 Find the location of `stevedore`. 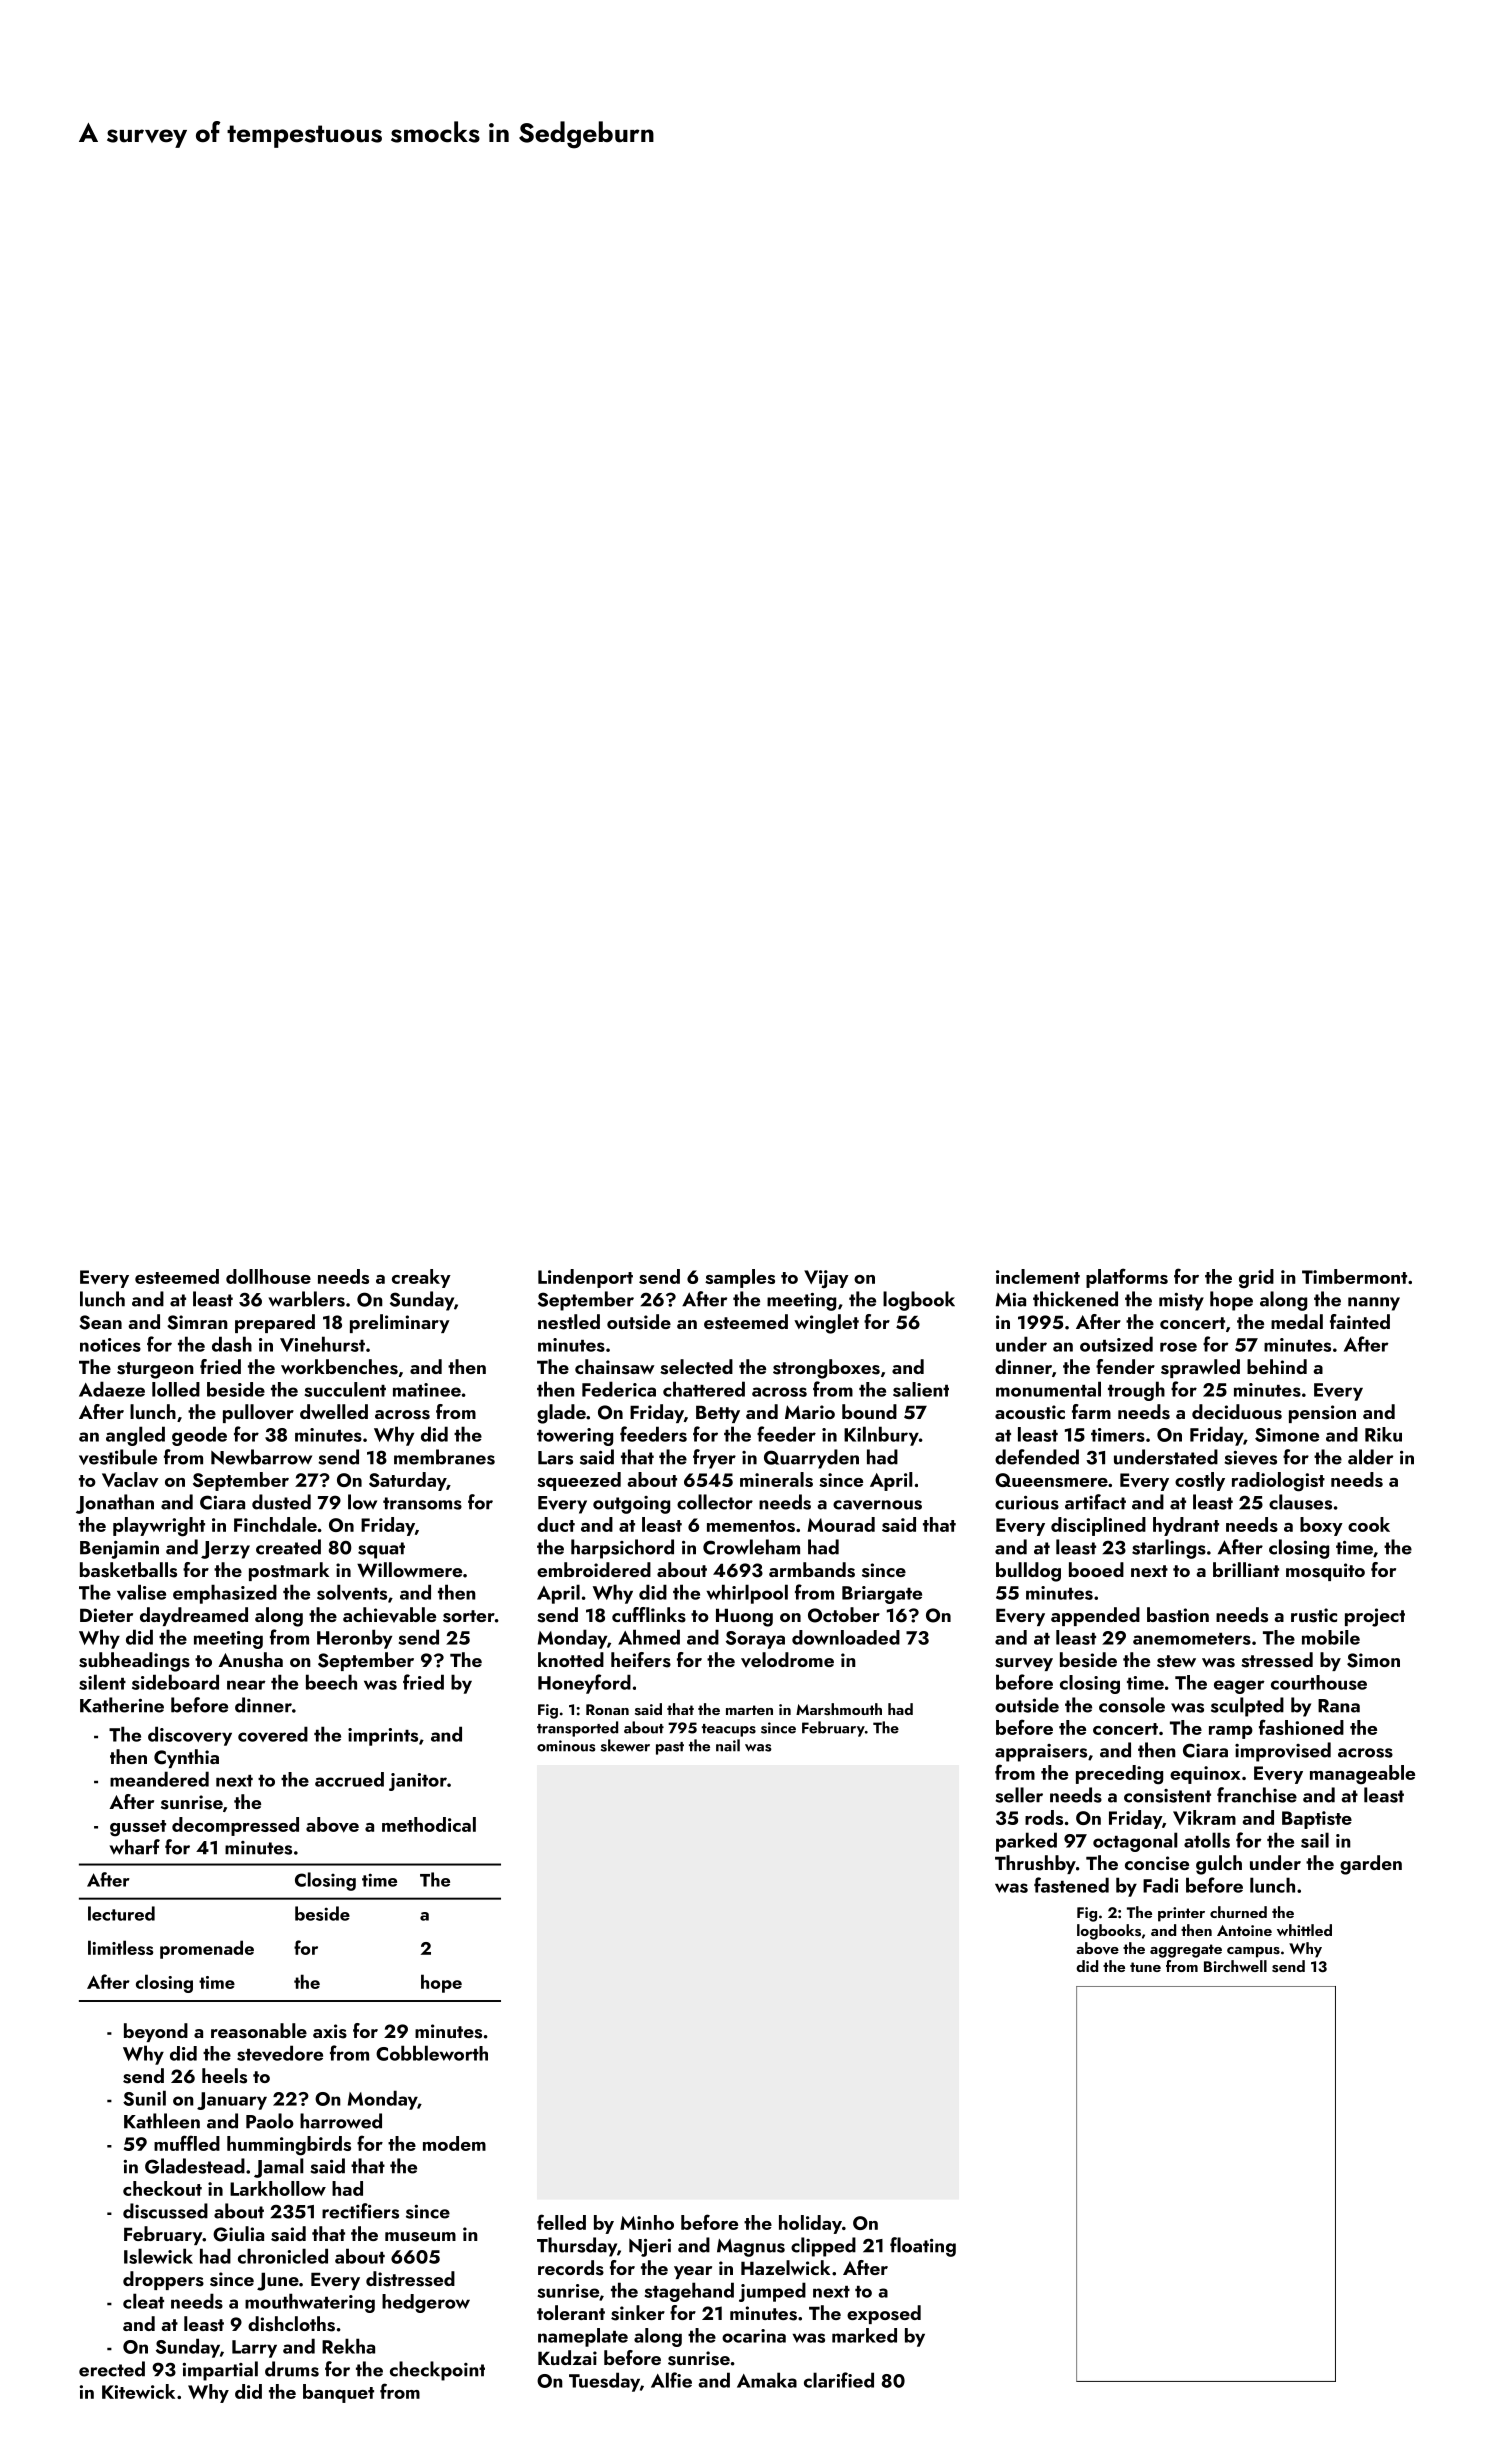

stevedore is located at coordinates (280, 2053).
